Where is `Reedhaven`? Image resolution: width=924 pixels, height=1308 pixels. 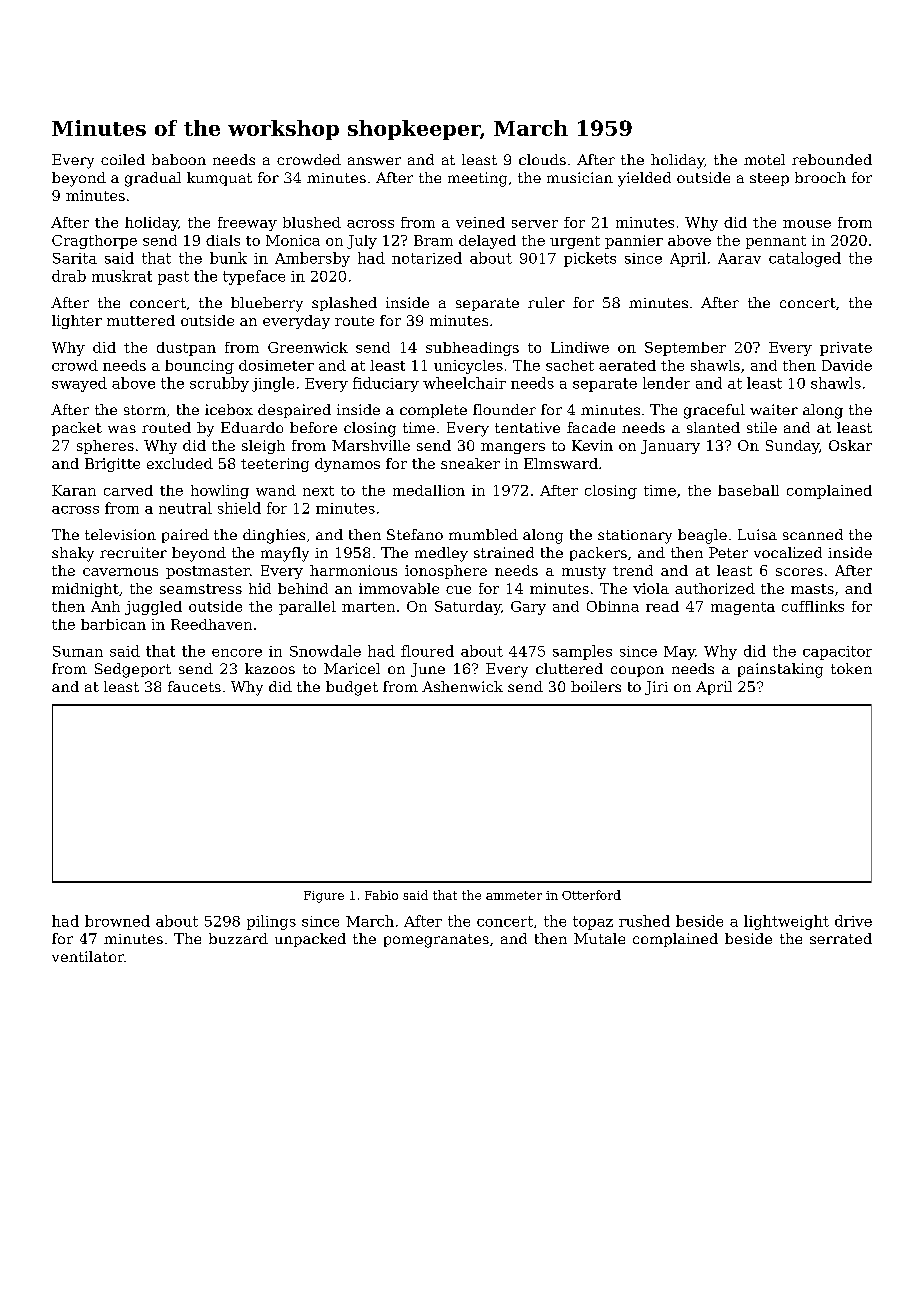
Reedhaven is located at coordinates (211, 624).
